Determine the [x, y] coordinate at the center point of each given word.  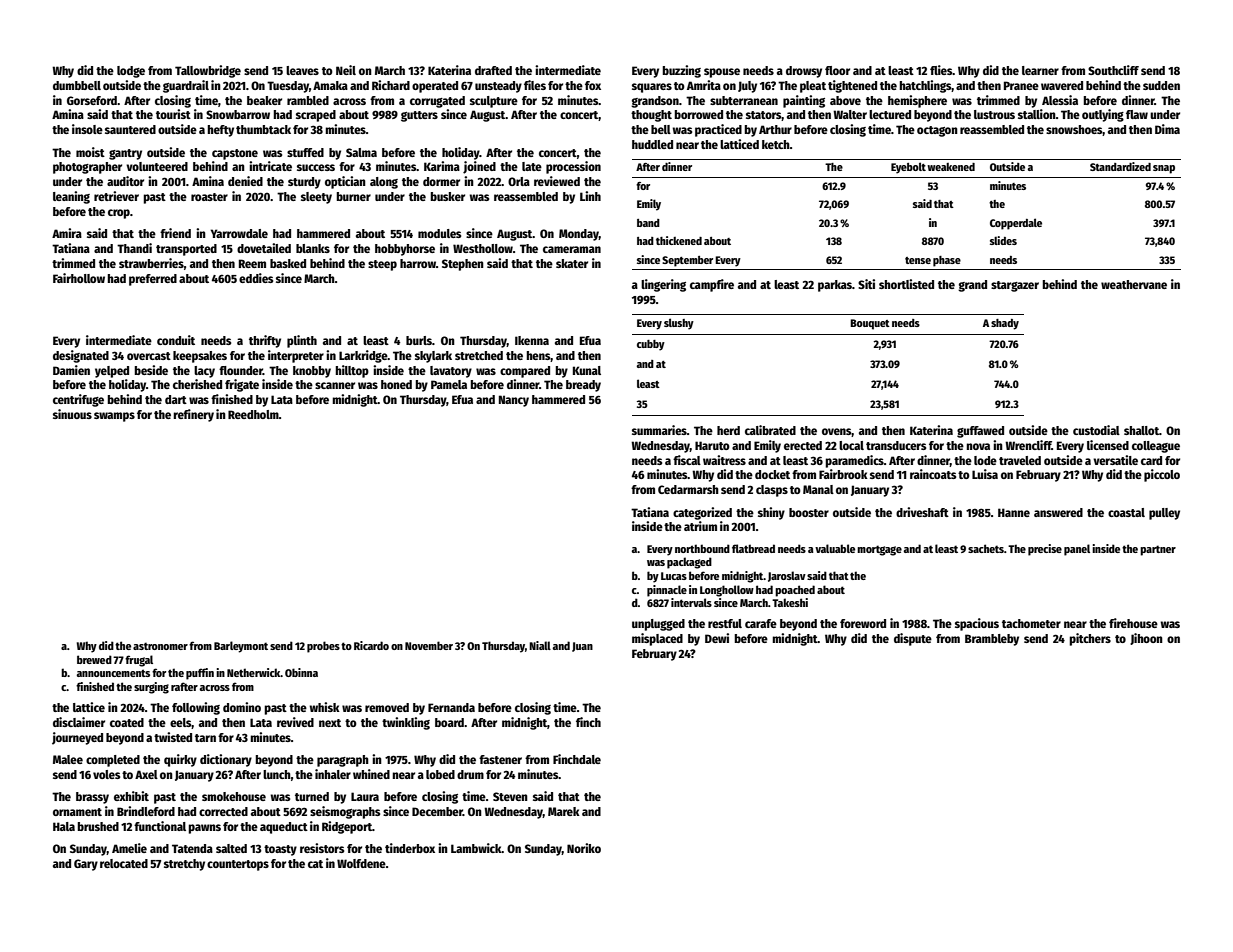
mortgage [879, 550]
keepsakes [200, 357]
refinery [193, 415]
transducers [896, 445]
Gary [86, 865]
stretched [479, 355]
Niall [540, 645]
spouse [722, 73]
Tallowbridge [208, 71]
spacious [977, 624]
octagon [937, 131]
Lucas [674, 576]
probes [323, 647]
